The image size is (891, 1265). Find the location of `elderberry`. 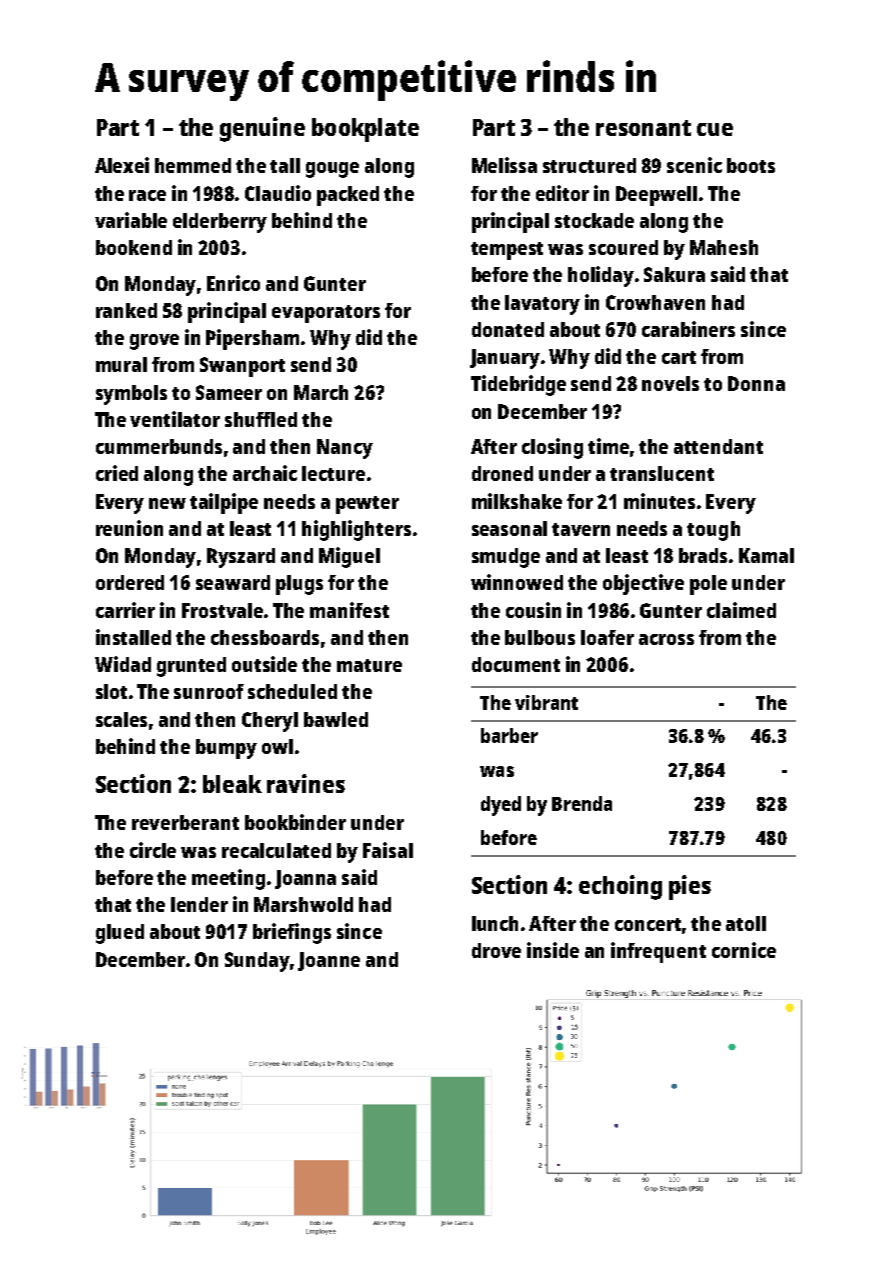

elderberry is located at coordinates (220, 223).
